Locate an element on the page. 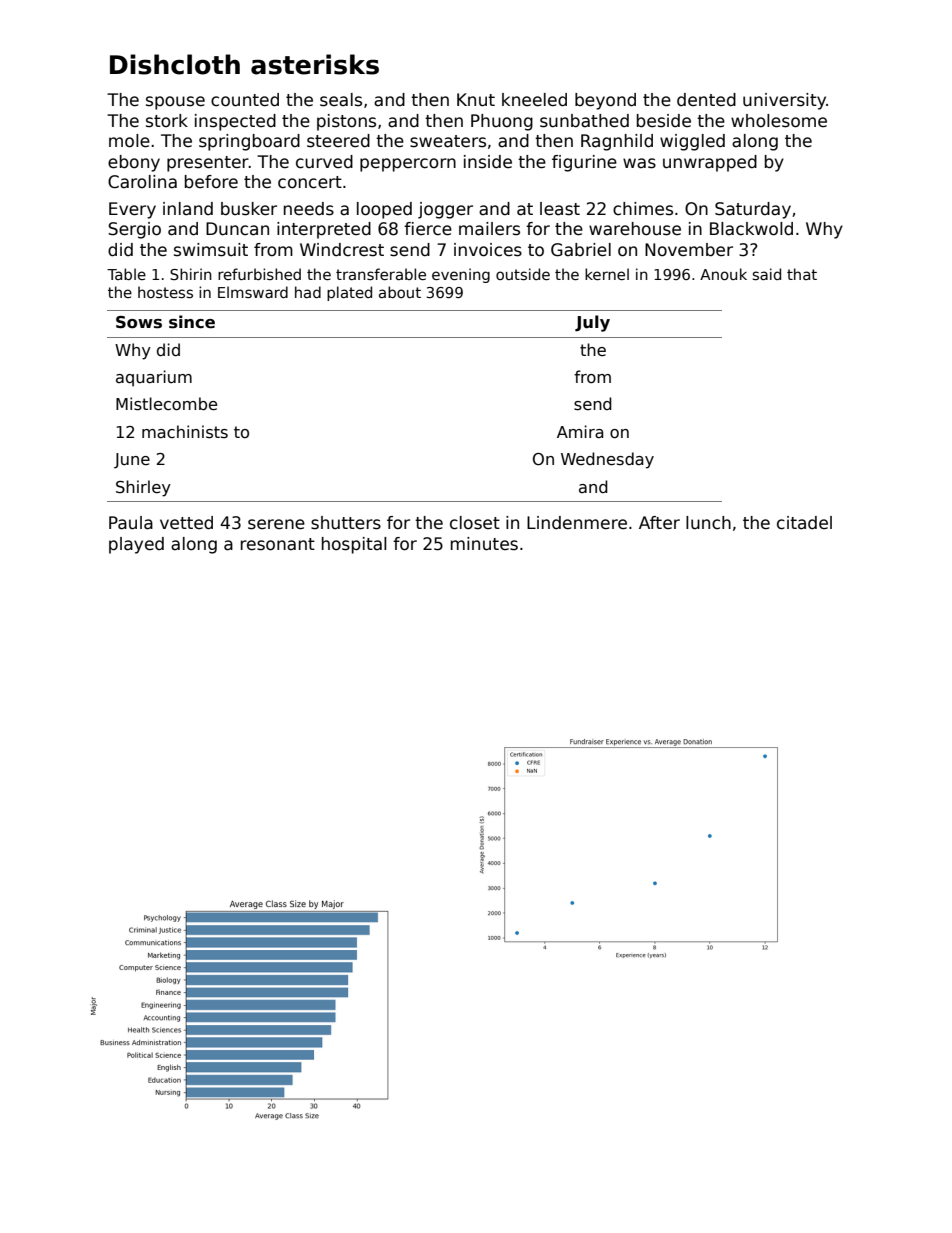 Image resolution: width=952 pixels, height=1233 pixels. warehouse is located at coordinates (635, 229).
